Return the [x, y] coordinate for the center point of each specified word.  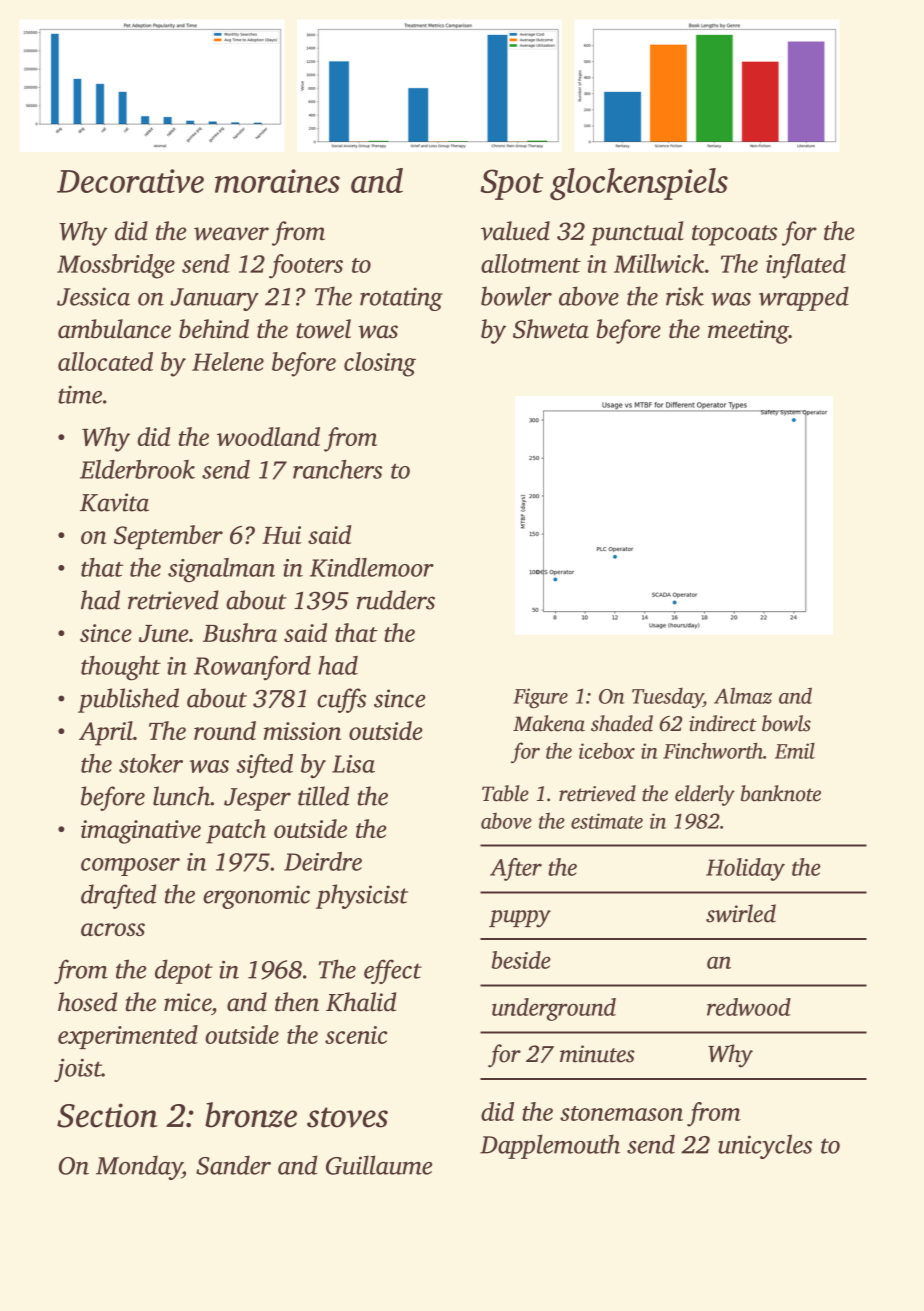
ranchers [337, 469]
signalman [221, 570]
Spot [512, 184]
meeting [748, 332]
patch [236, 831]
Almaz [743, 695]
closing [380, 364]
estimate [607, 821]
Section [107, 1115]
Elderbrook [137, 469]
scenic [356, 1035]
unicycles [765, 1146]
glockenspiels [639, 184]
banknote [781, 793]
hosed [87, 1002]
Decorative [130, 181]
